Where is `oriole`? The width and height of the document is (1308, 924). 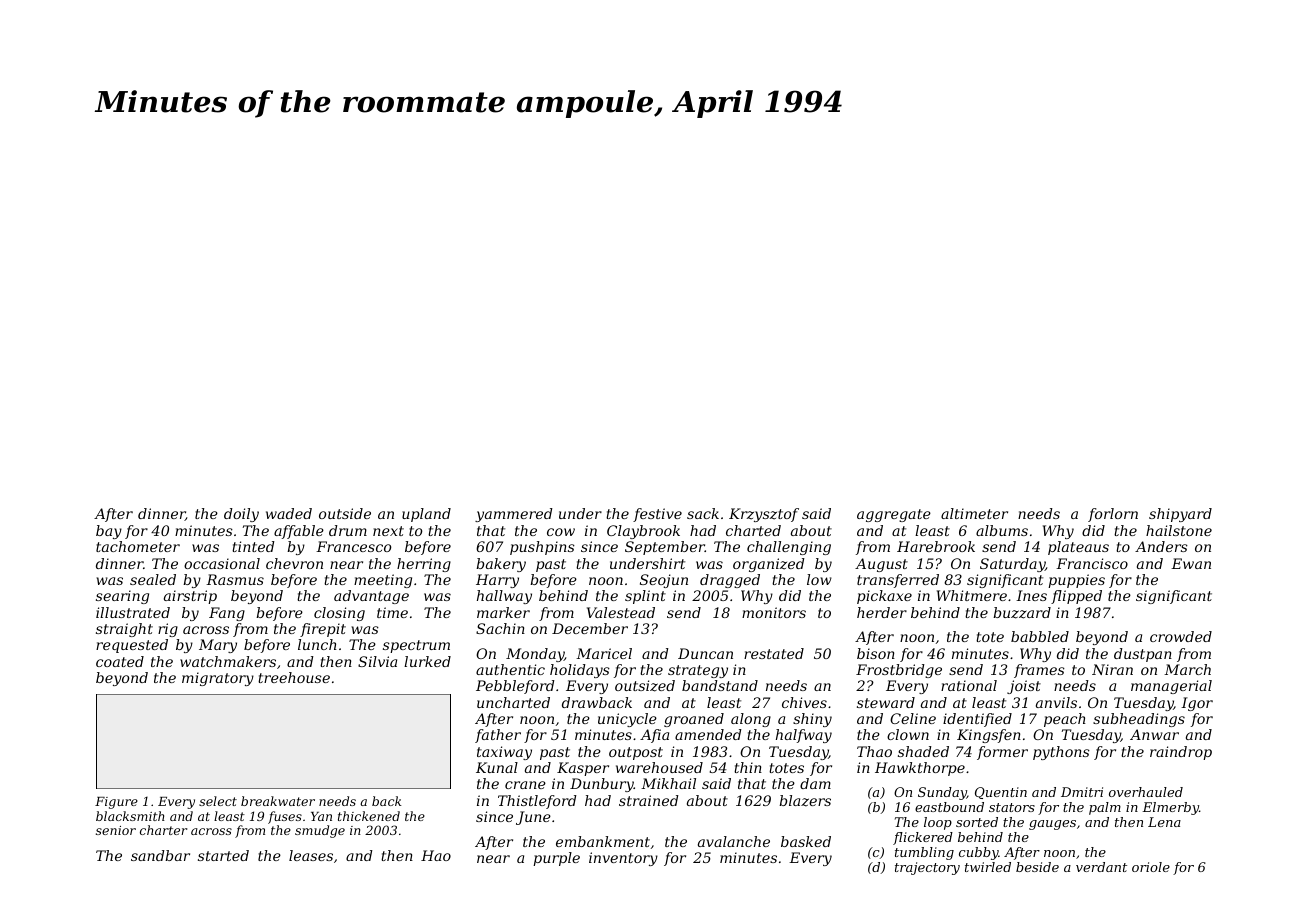
oriole is located at coordinates (1151, 867).
